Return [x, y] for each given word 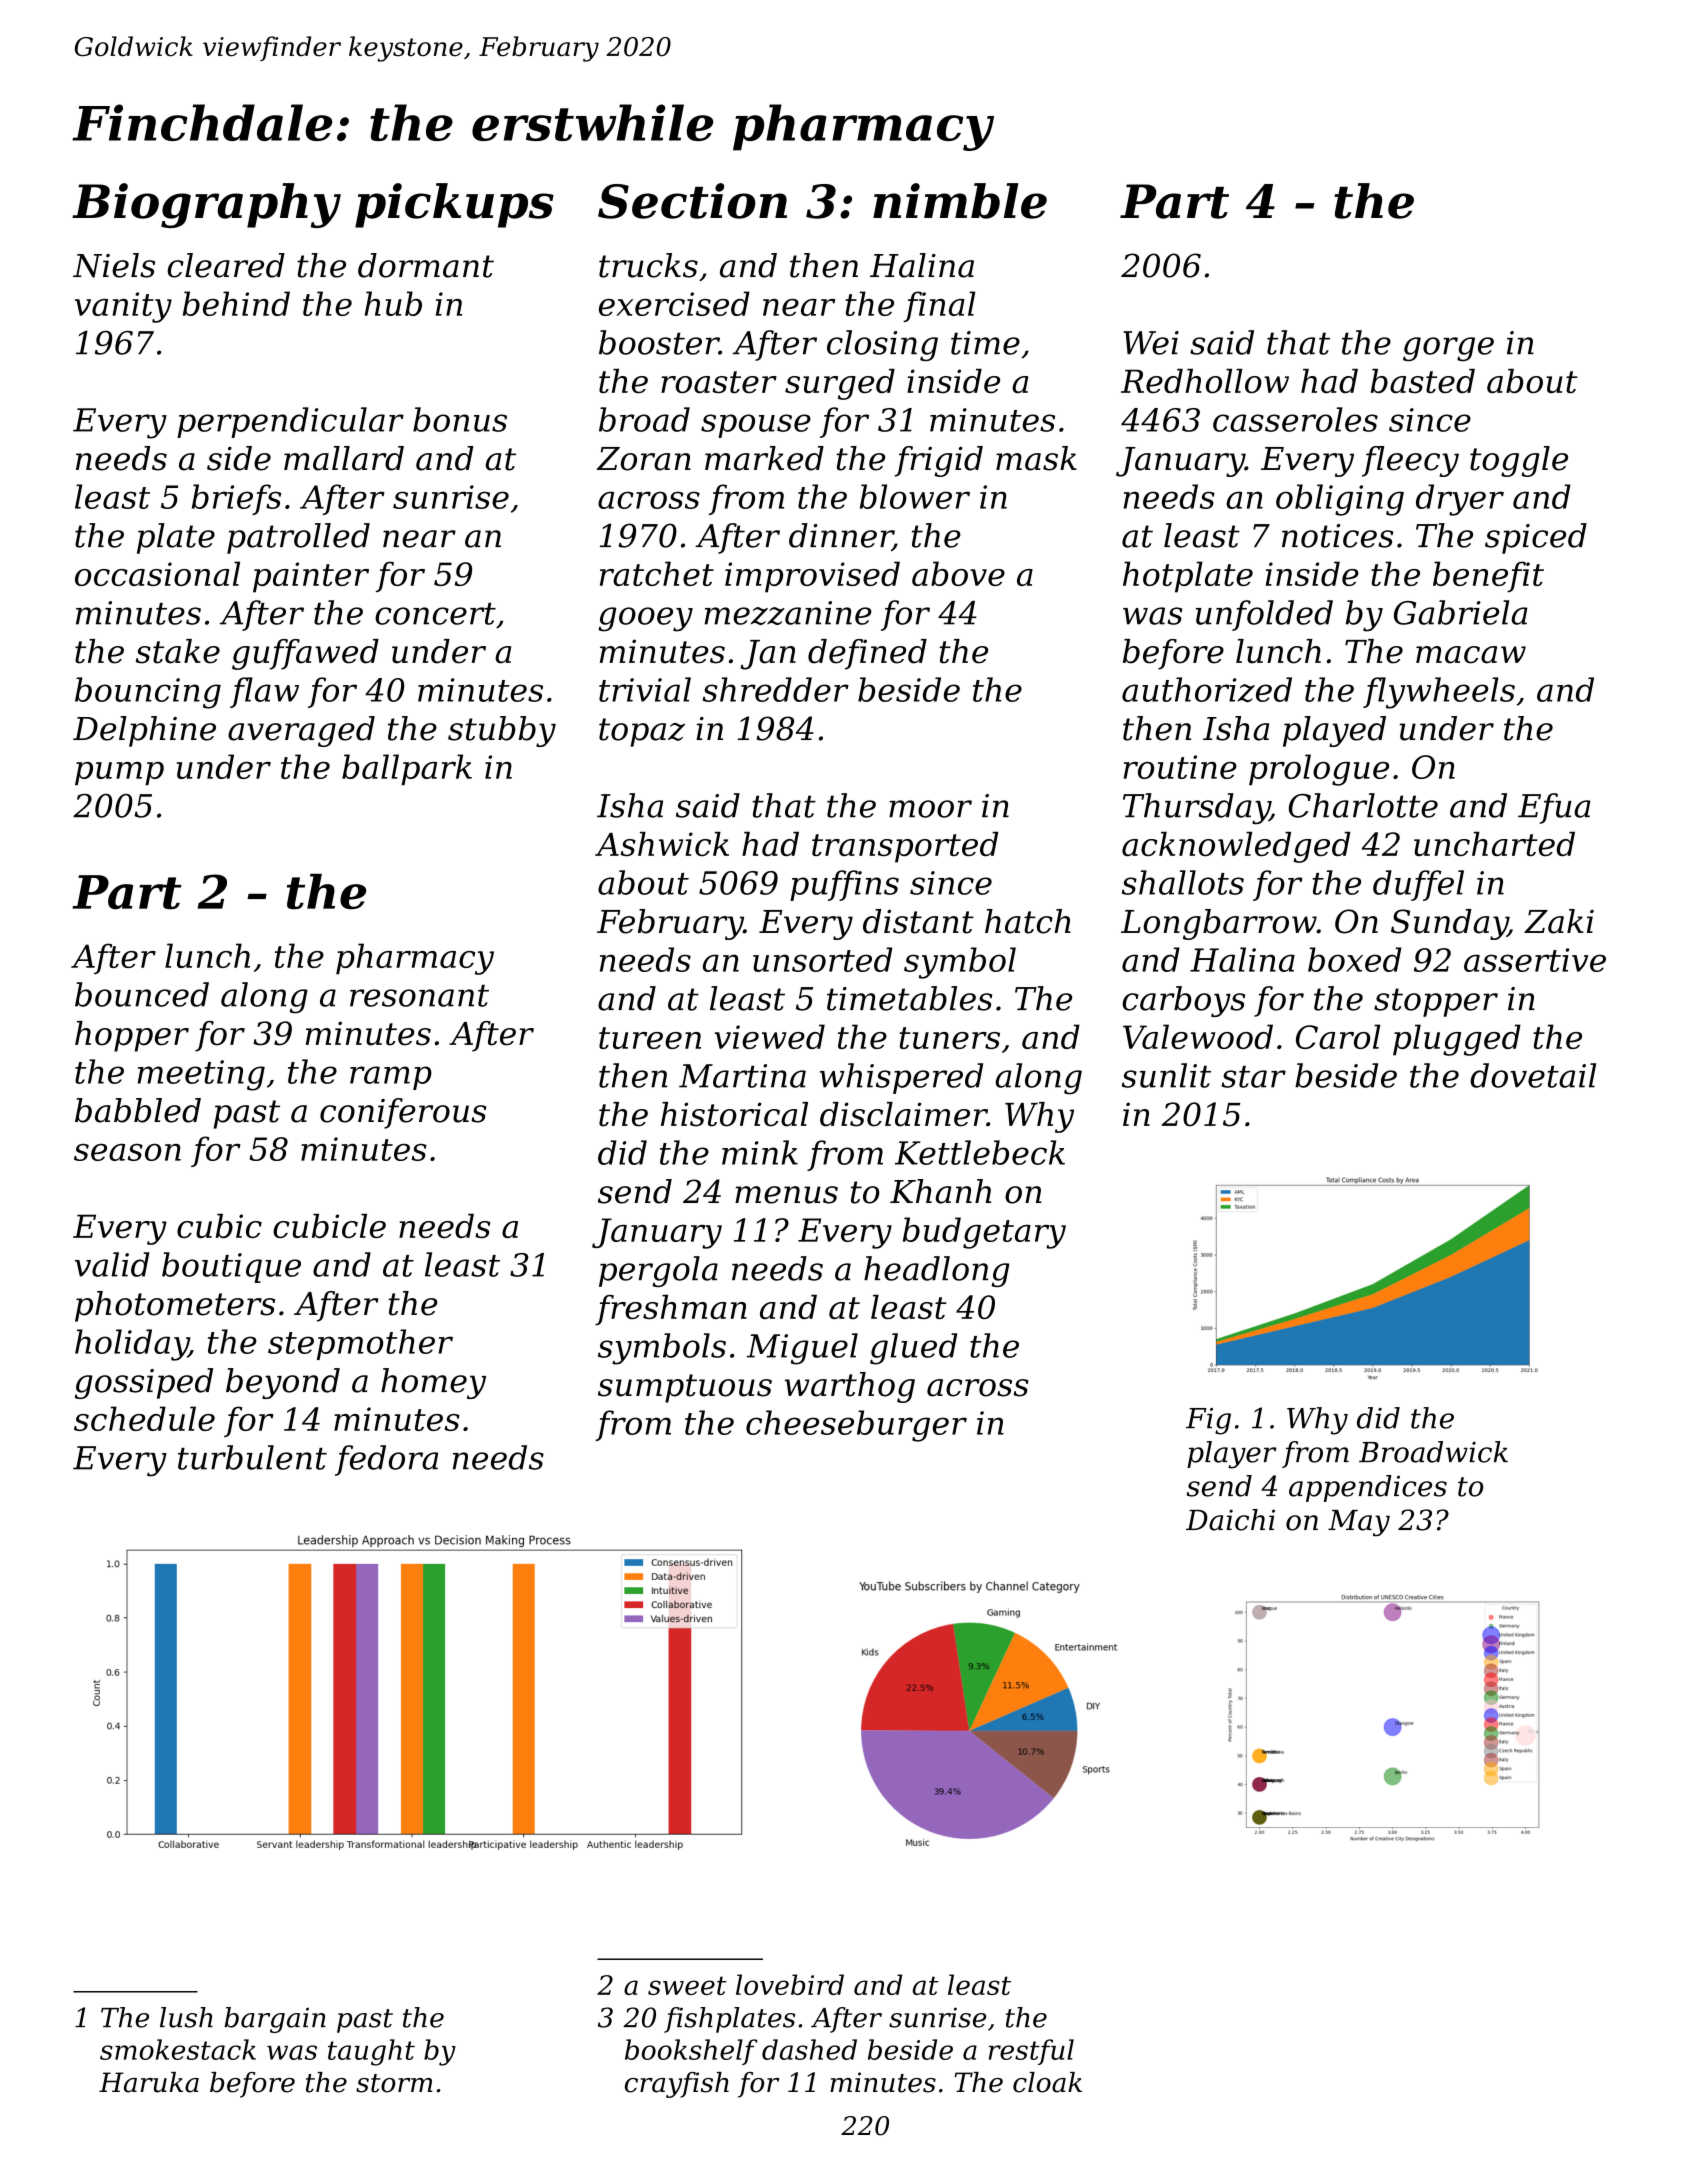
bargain [275, 2020]
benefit [1488, 576]
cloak [1047, 2082]
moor [930, 809]
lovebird [790, 1984]
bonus [460, 419]
